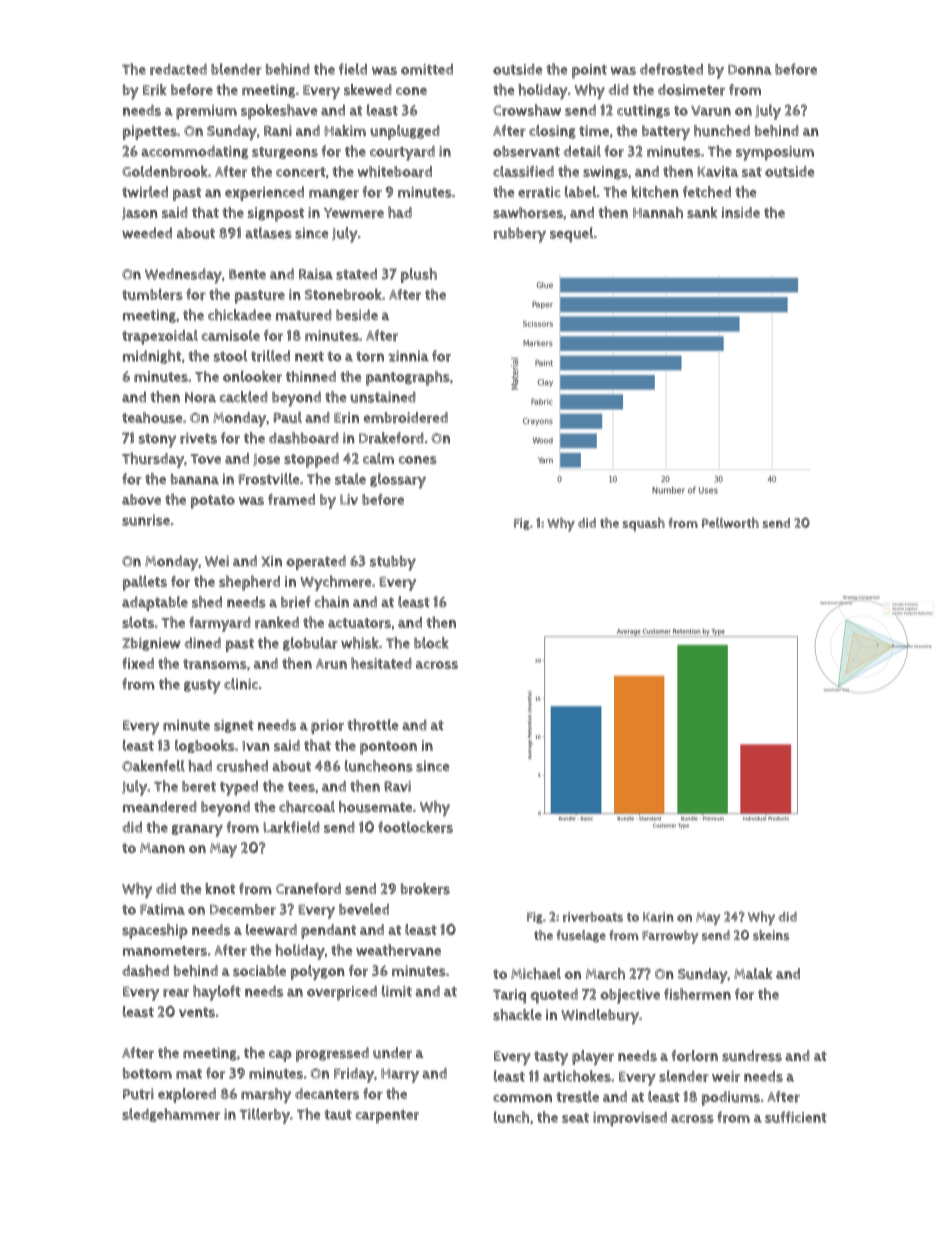 This screenshot has height=1233, width=952. I want to click on carpenter, so click(387, 1117).
